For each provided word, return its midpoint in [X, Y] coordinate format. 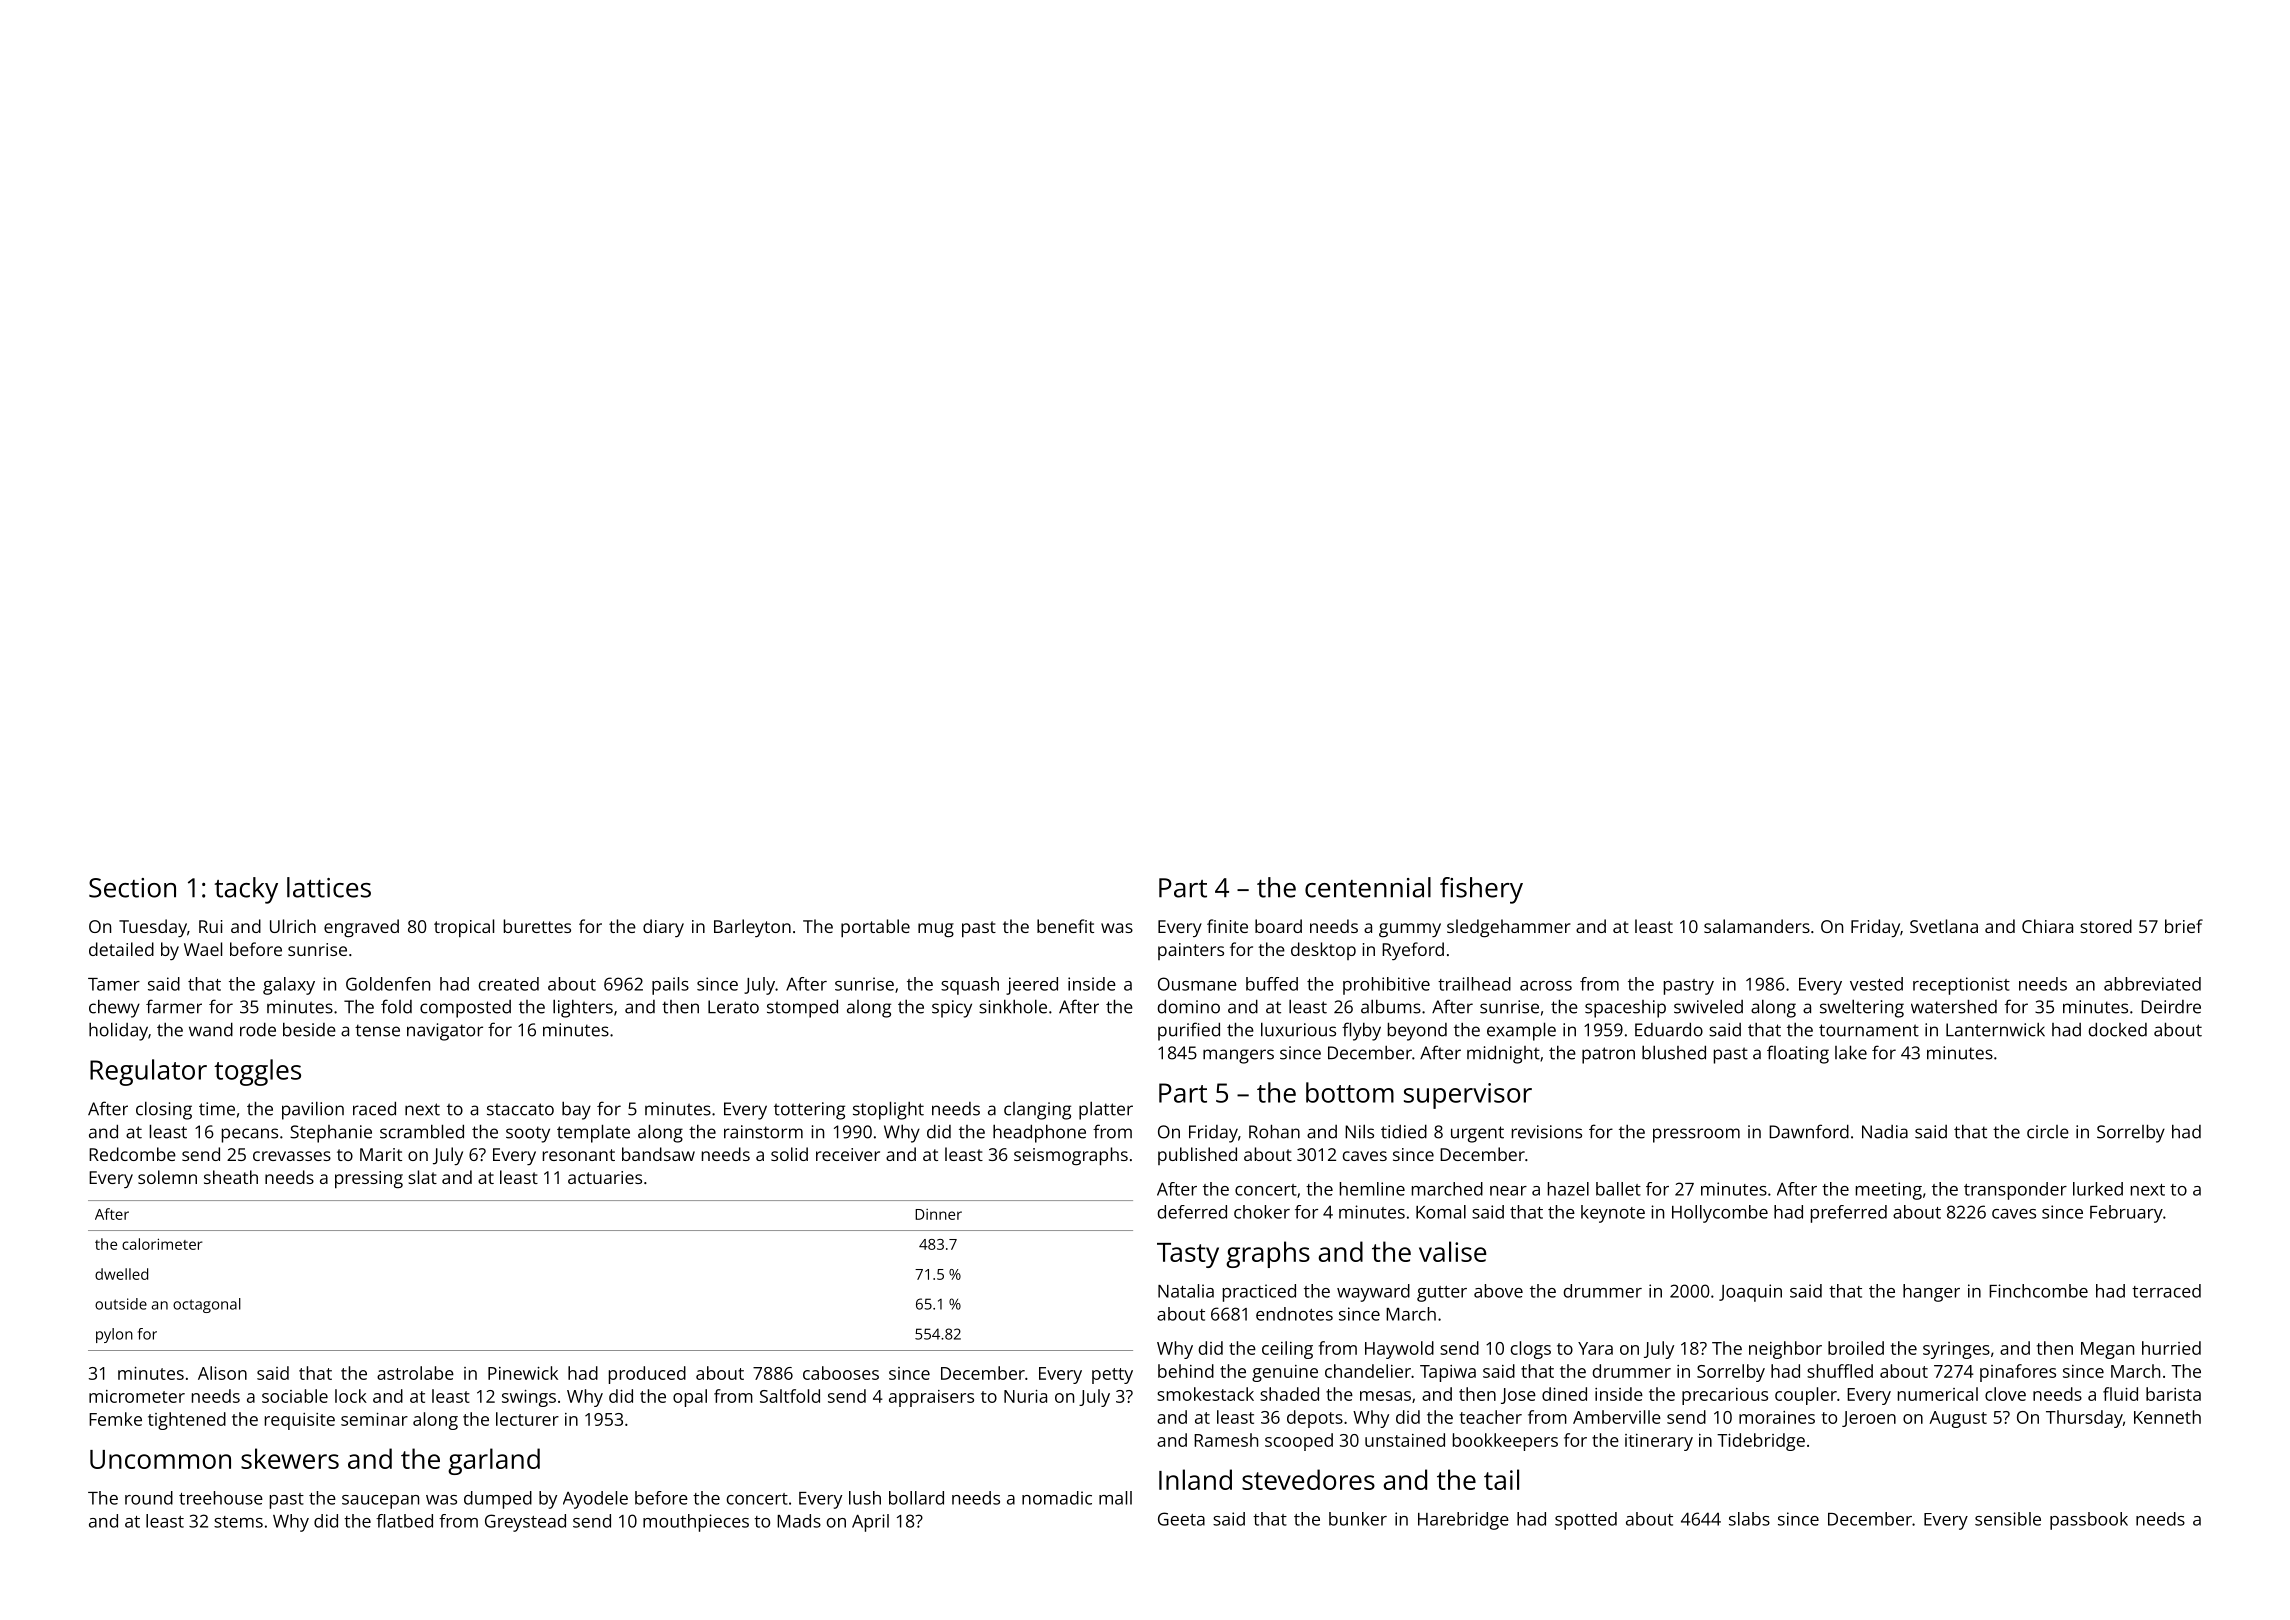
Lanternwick [1995, 1029]
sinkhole [1013, 1006]
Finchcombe [2038, 1291]
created [509, 984]
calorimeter [162, 1244]
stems [238, 1522]
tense [377, 1030]
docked [2117, 1029]
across [1546, 986]
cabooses [841, 1373]
